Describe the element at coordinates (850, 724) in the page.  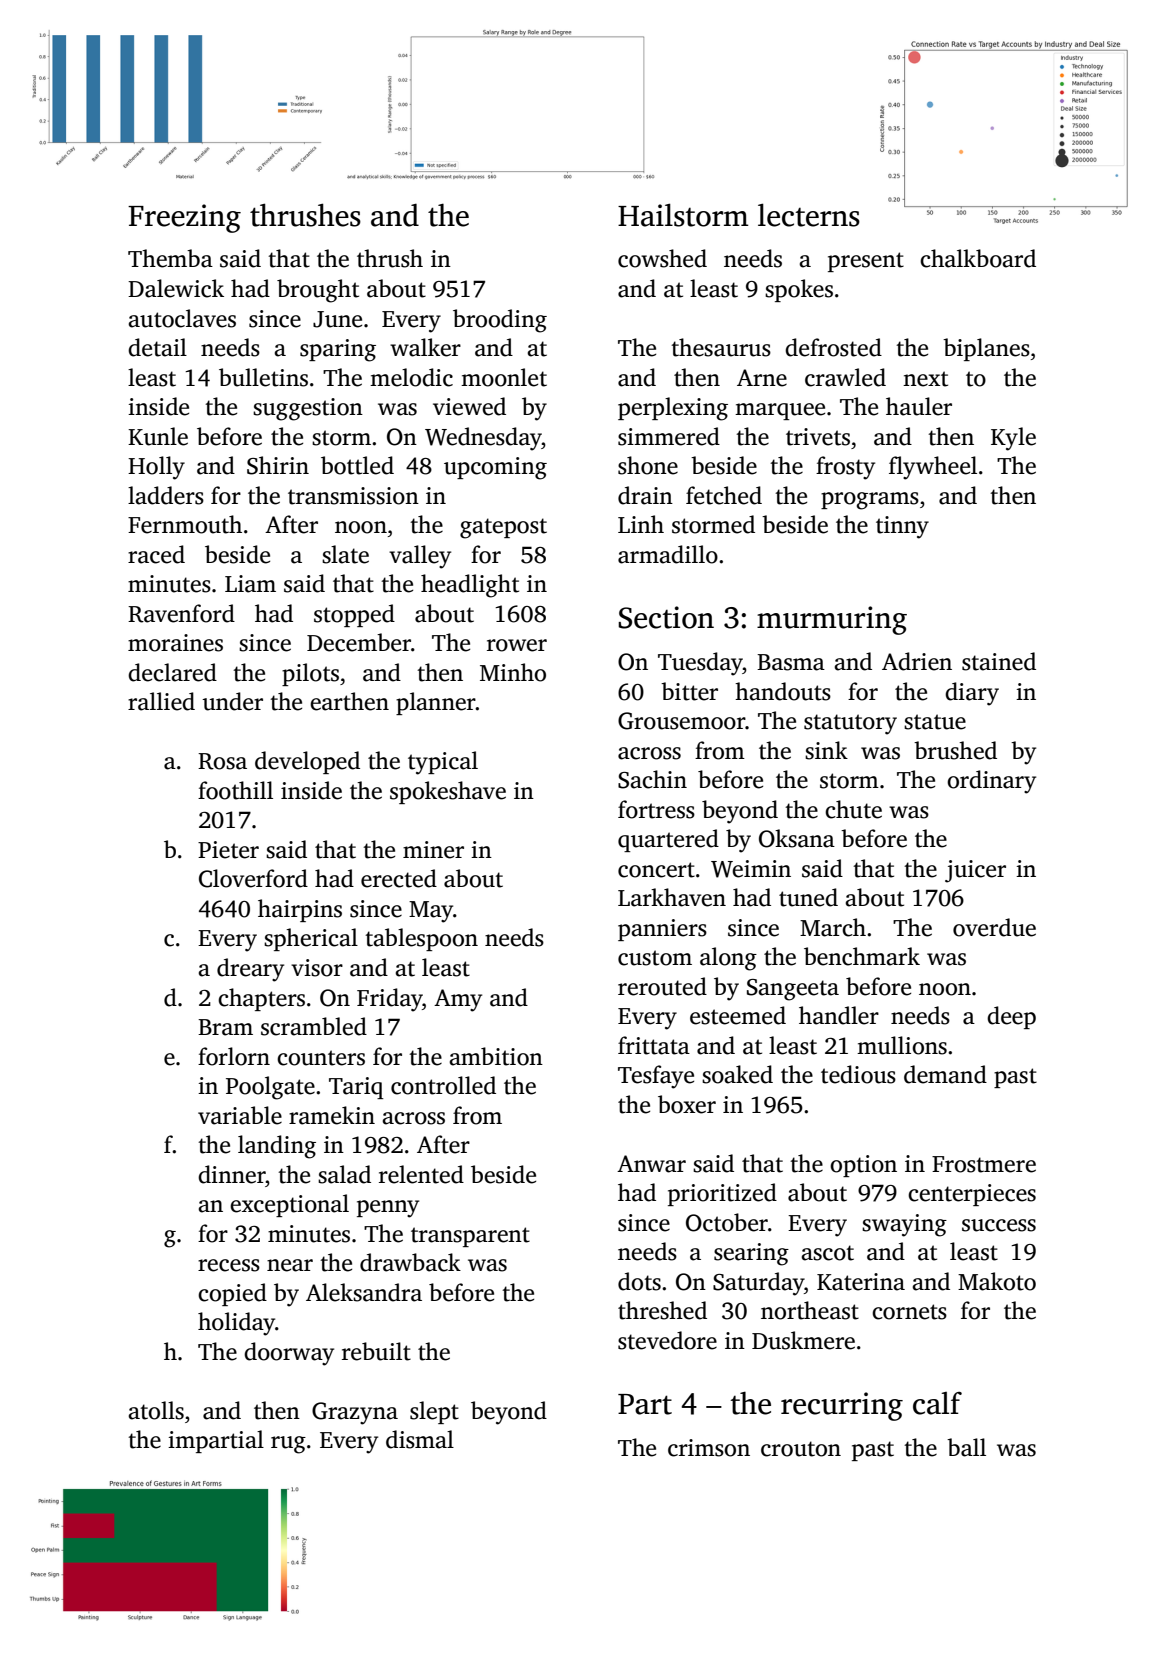
I see `statutory` at that location.
